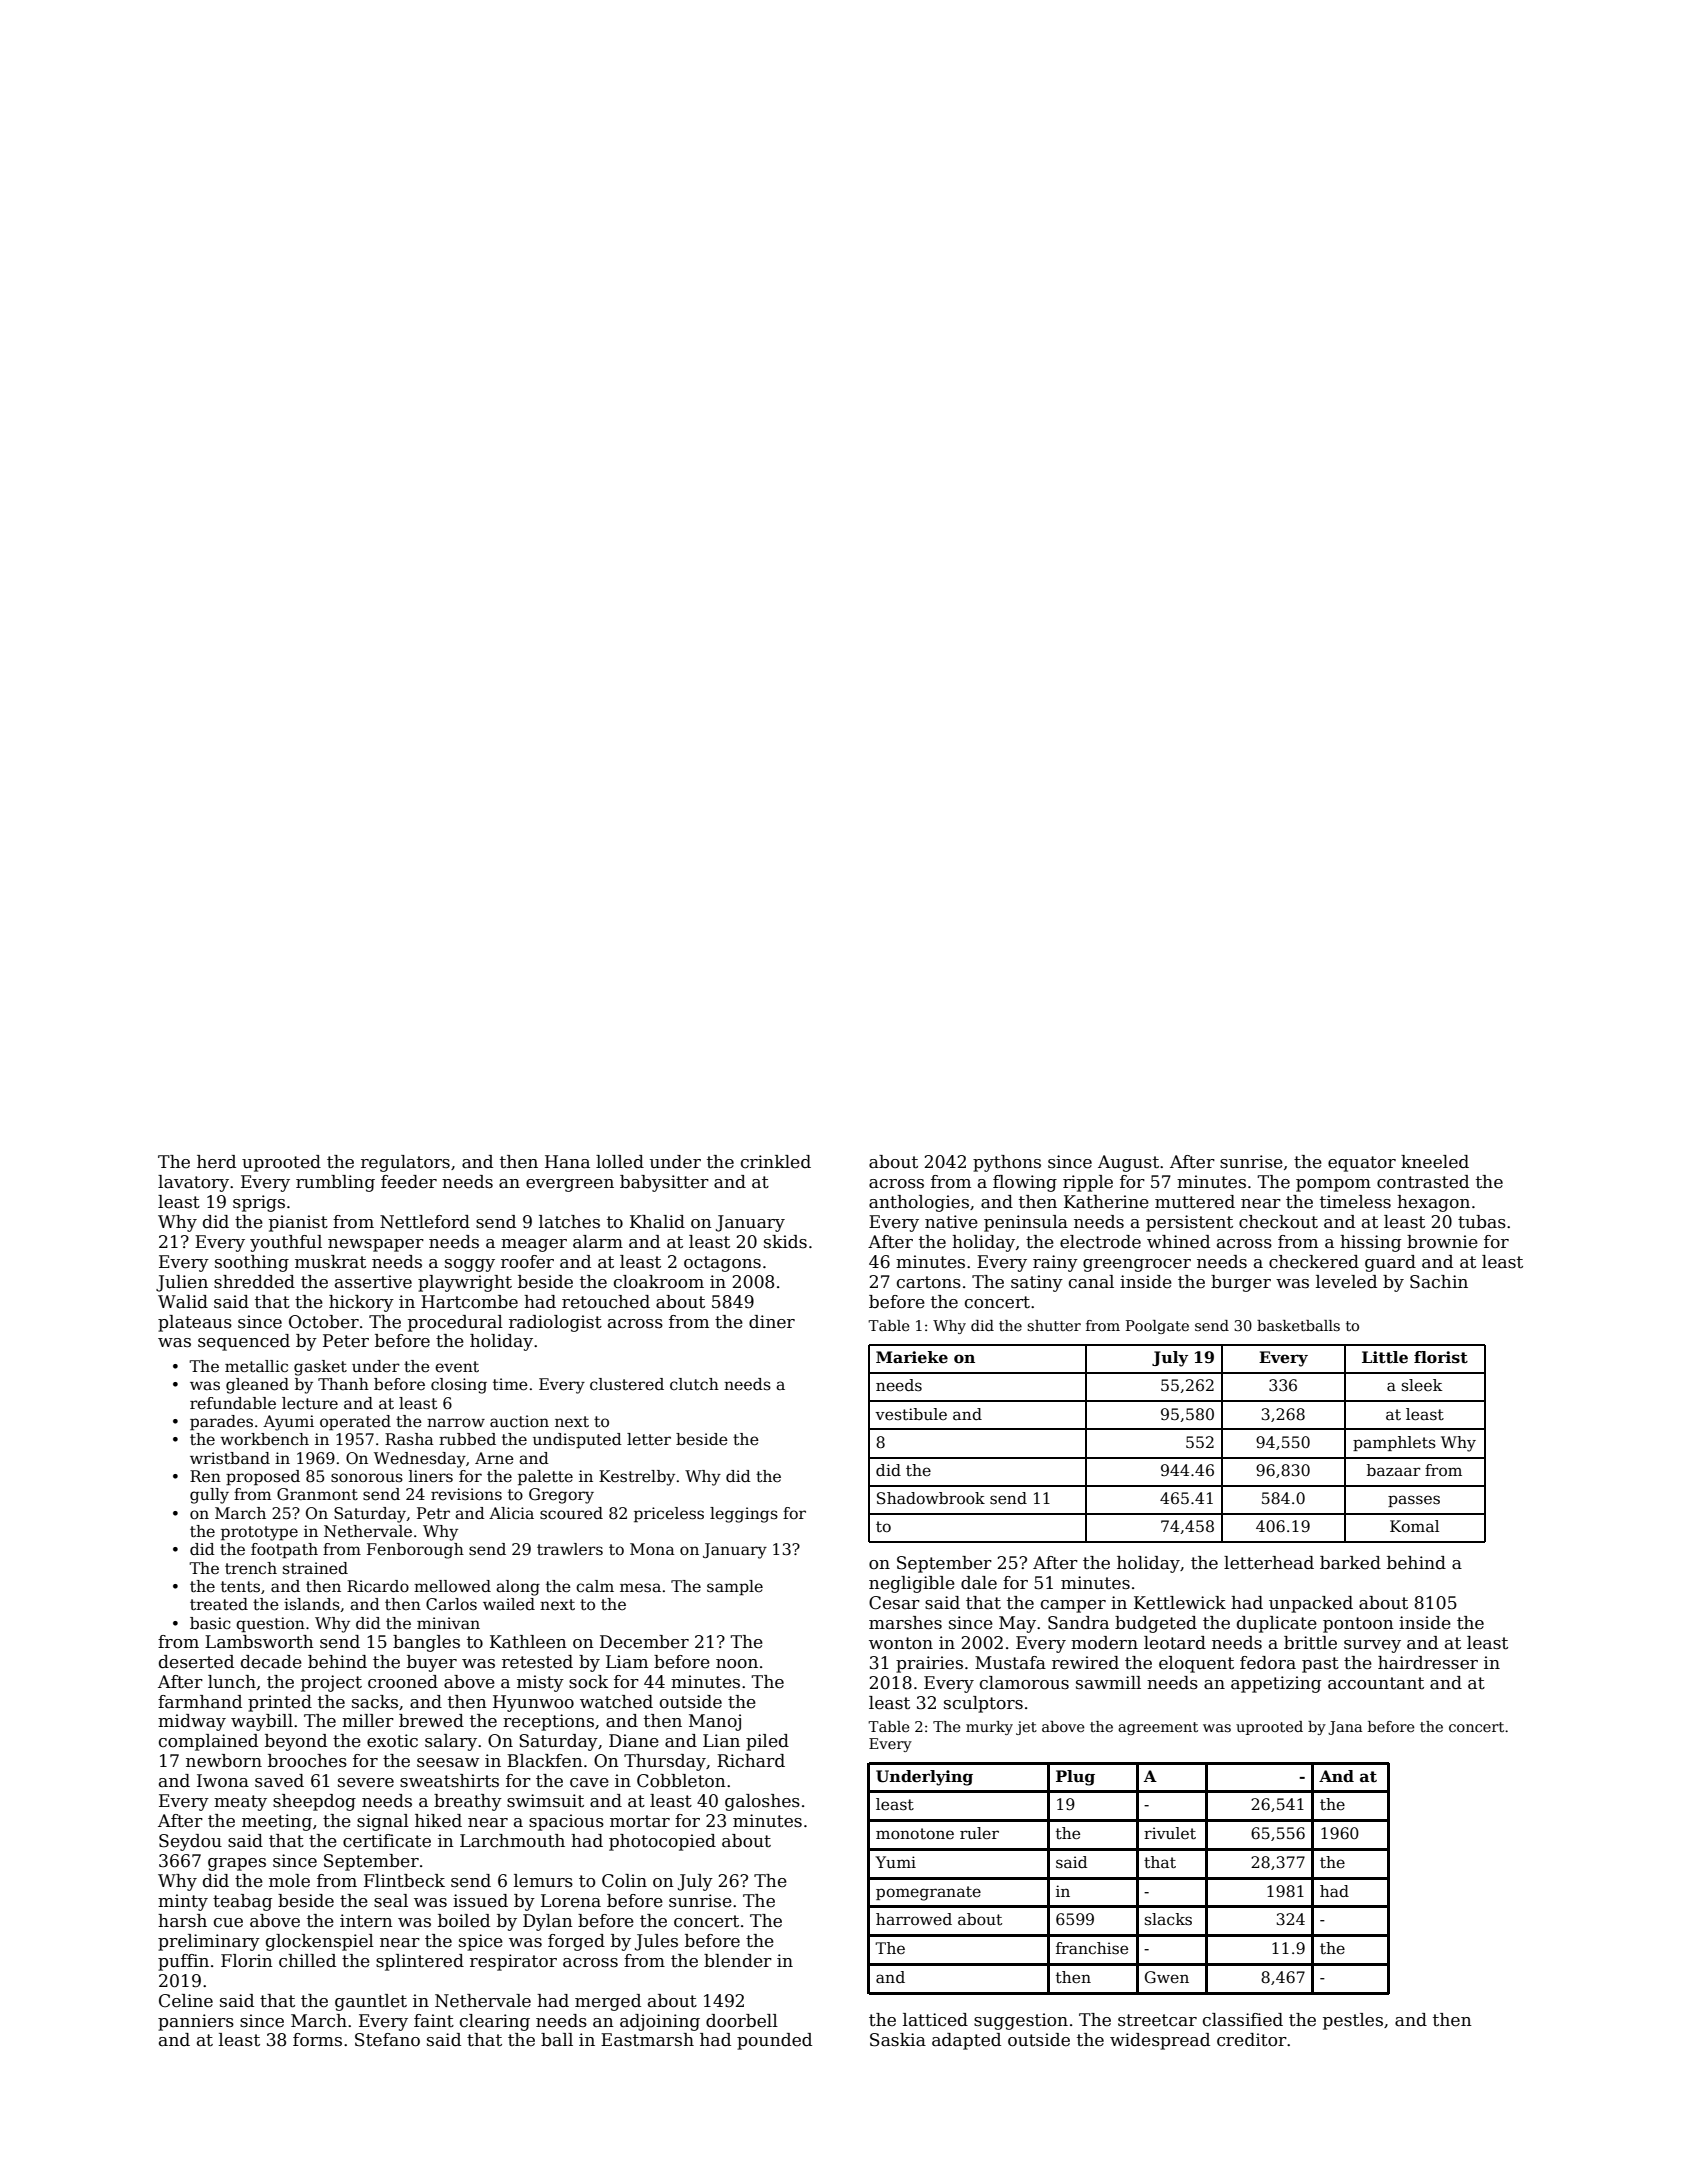  Describe the element at coordinates (1007, 1163) in the screenshot. I see `pythons` at that location.
